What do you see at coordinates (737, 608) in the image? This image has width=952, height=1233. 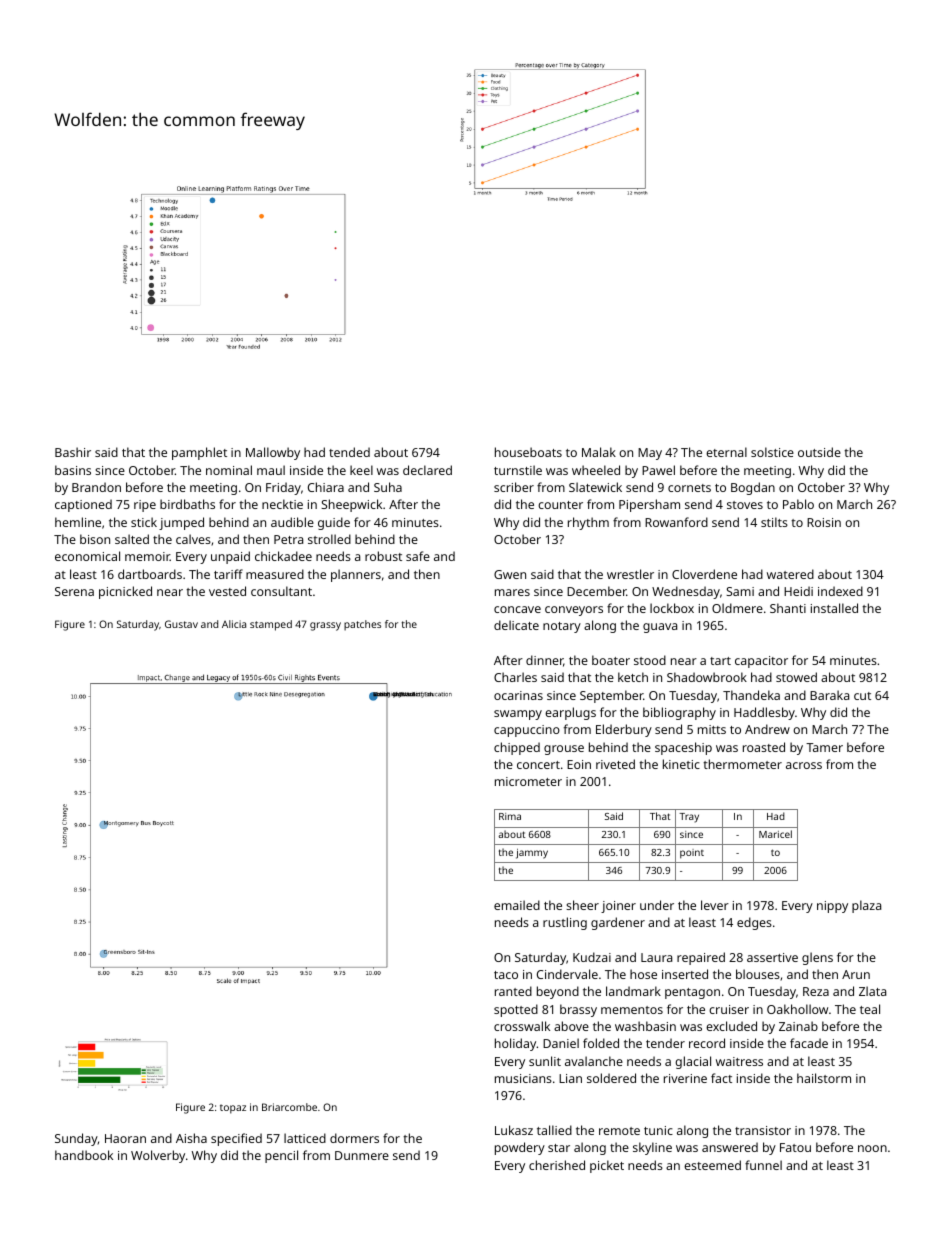 I see `Oldmere` at bounding box center [737, 608].
